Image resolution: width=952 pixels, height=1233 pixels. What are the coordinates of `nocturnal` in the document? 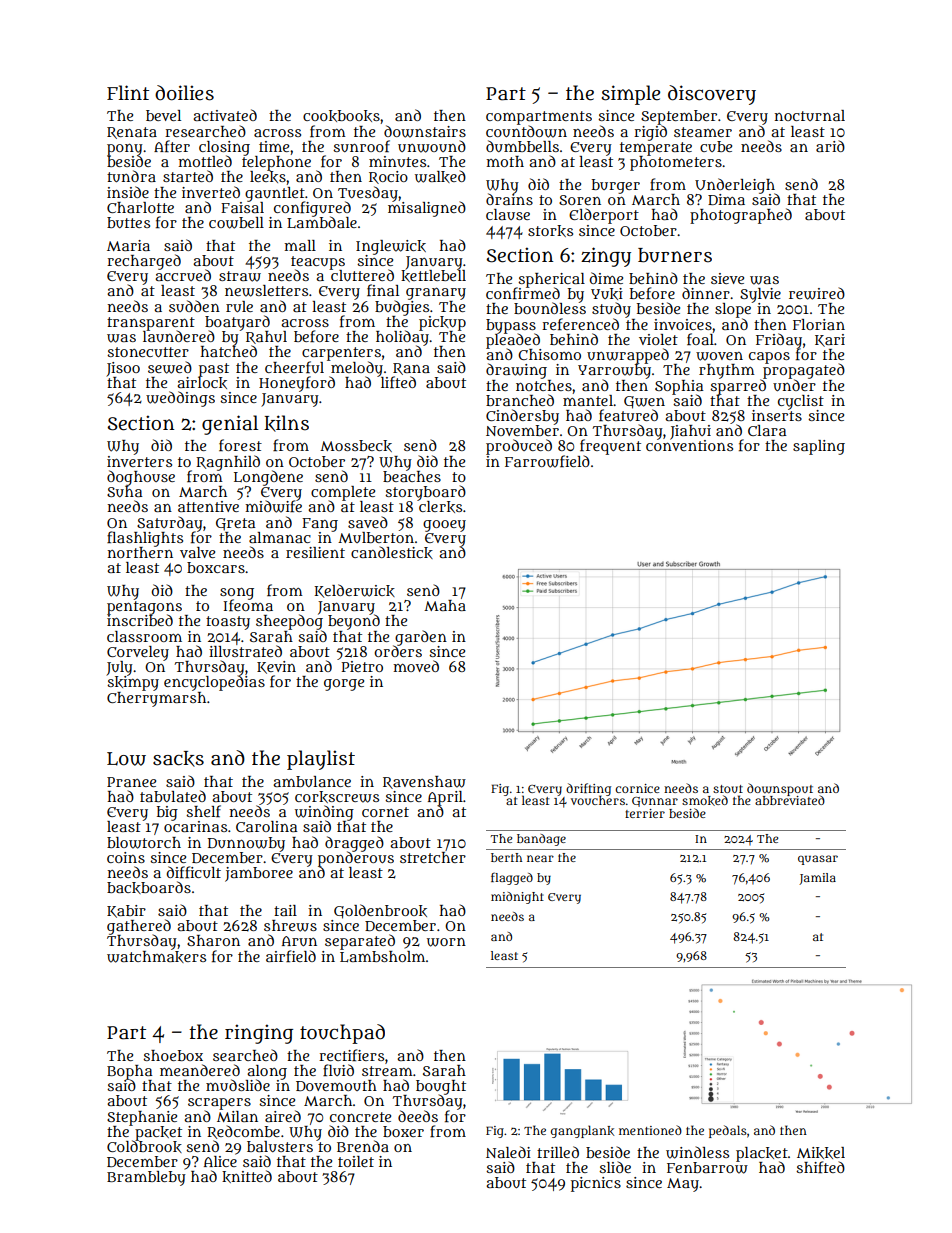 It's located at (810, 115).
